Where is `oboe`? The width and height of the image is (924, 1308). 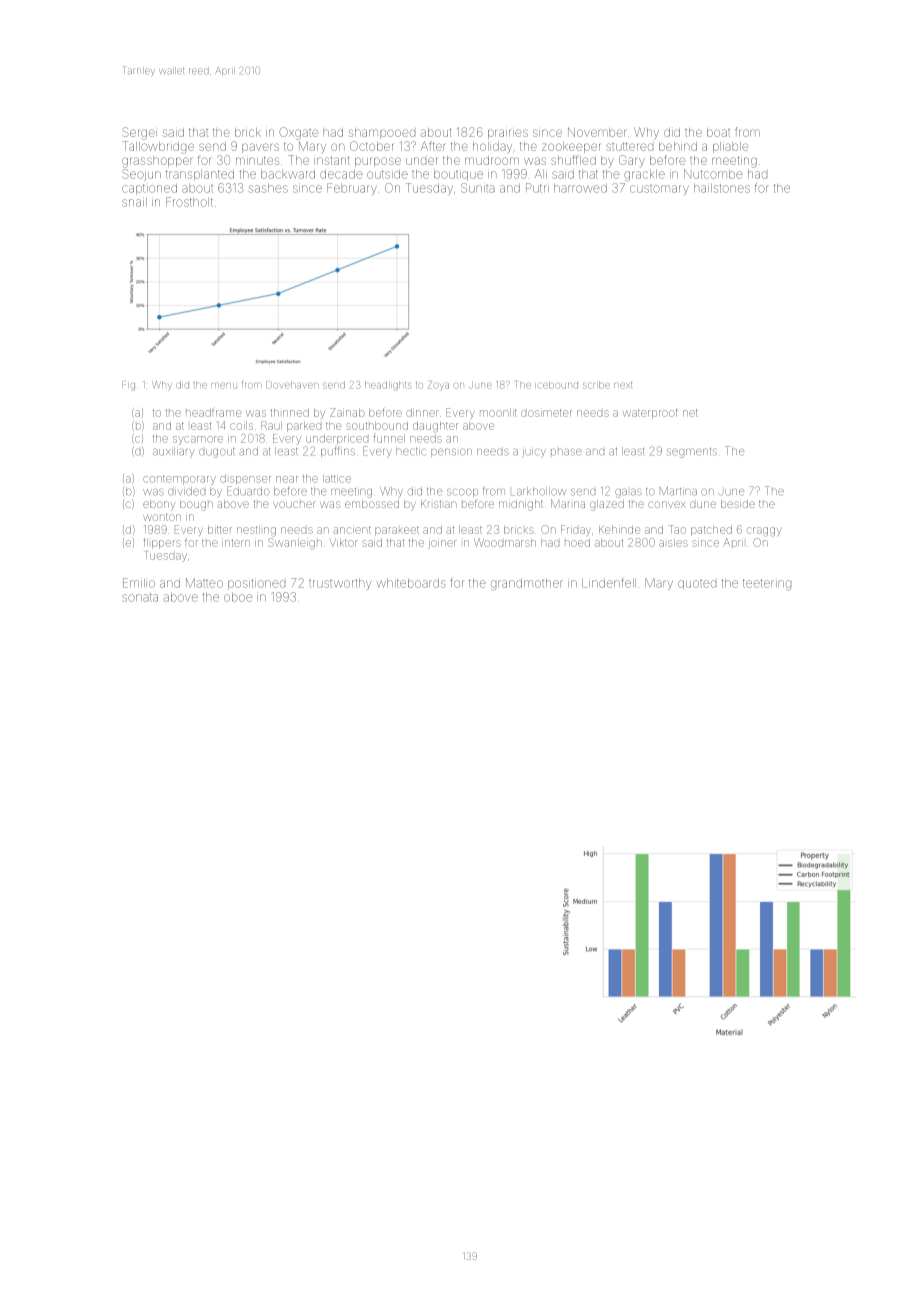
oboe is located at coordinates (238, 597).
